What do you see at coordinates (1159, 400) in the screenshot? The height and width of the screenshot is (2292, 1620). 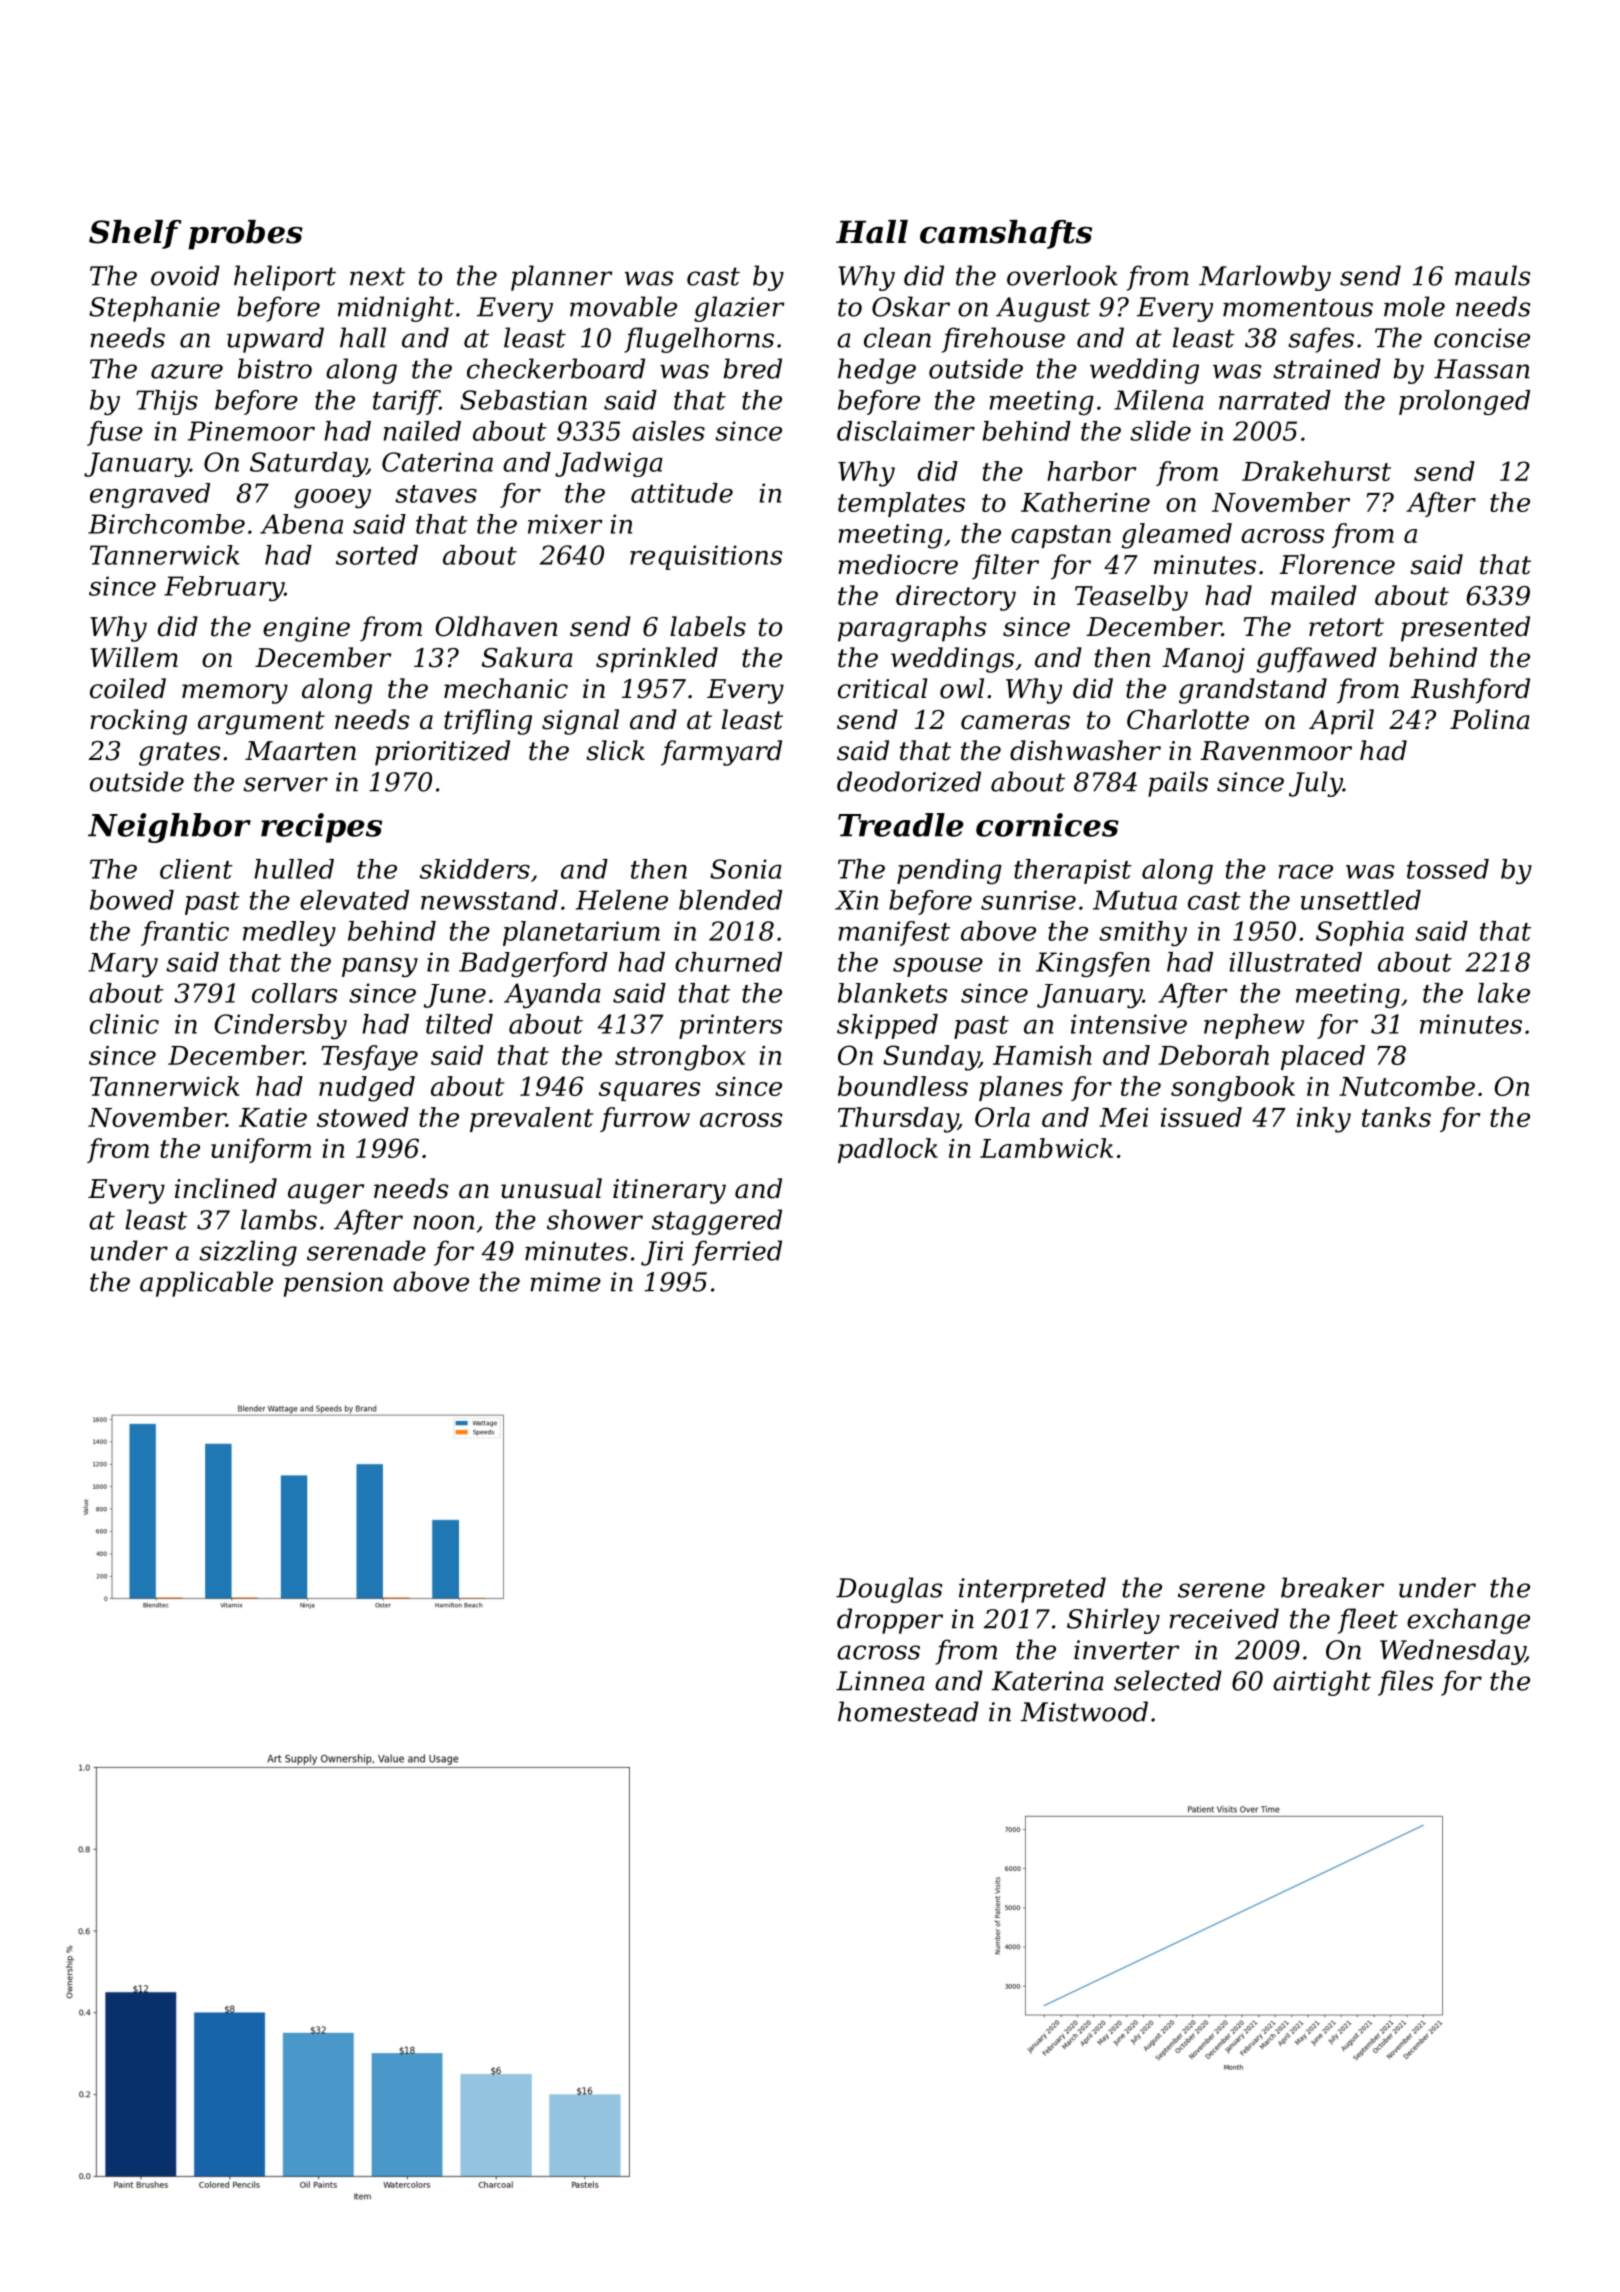 I see `Milena` at bounding box center [1159, 400].
